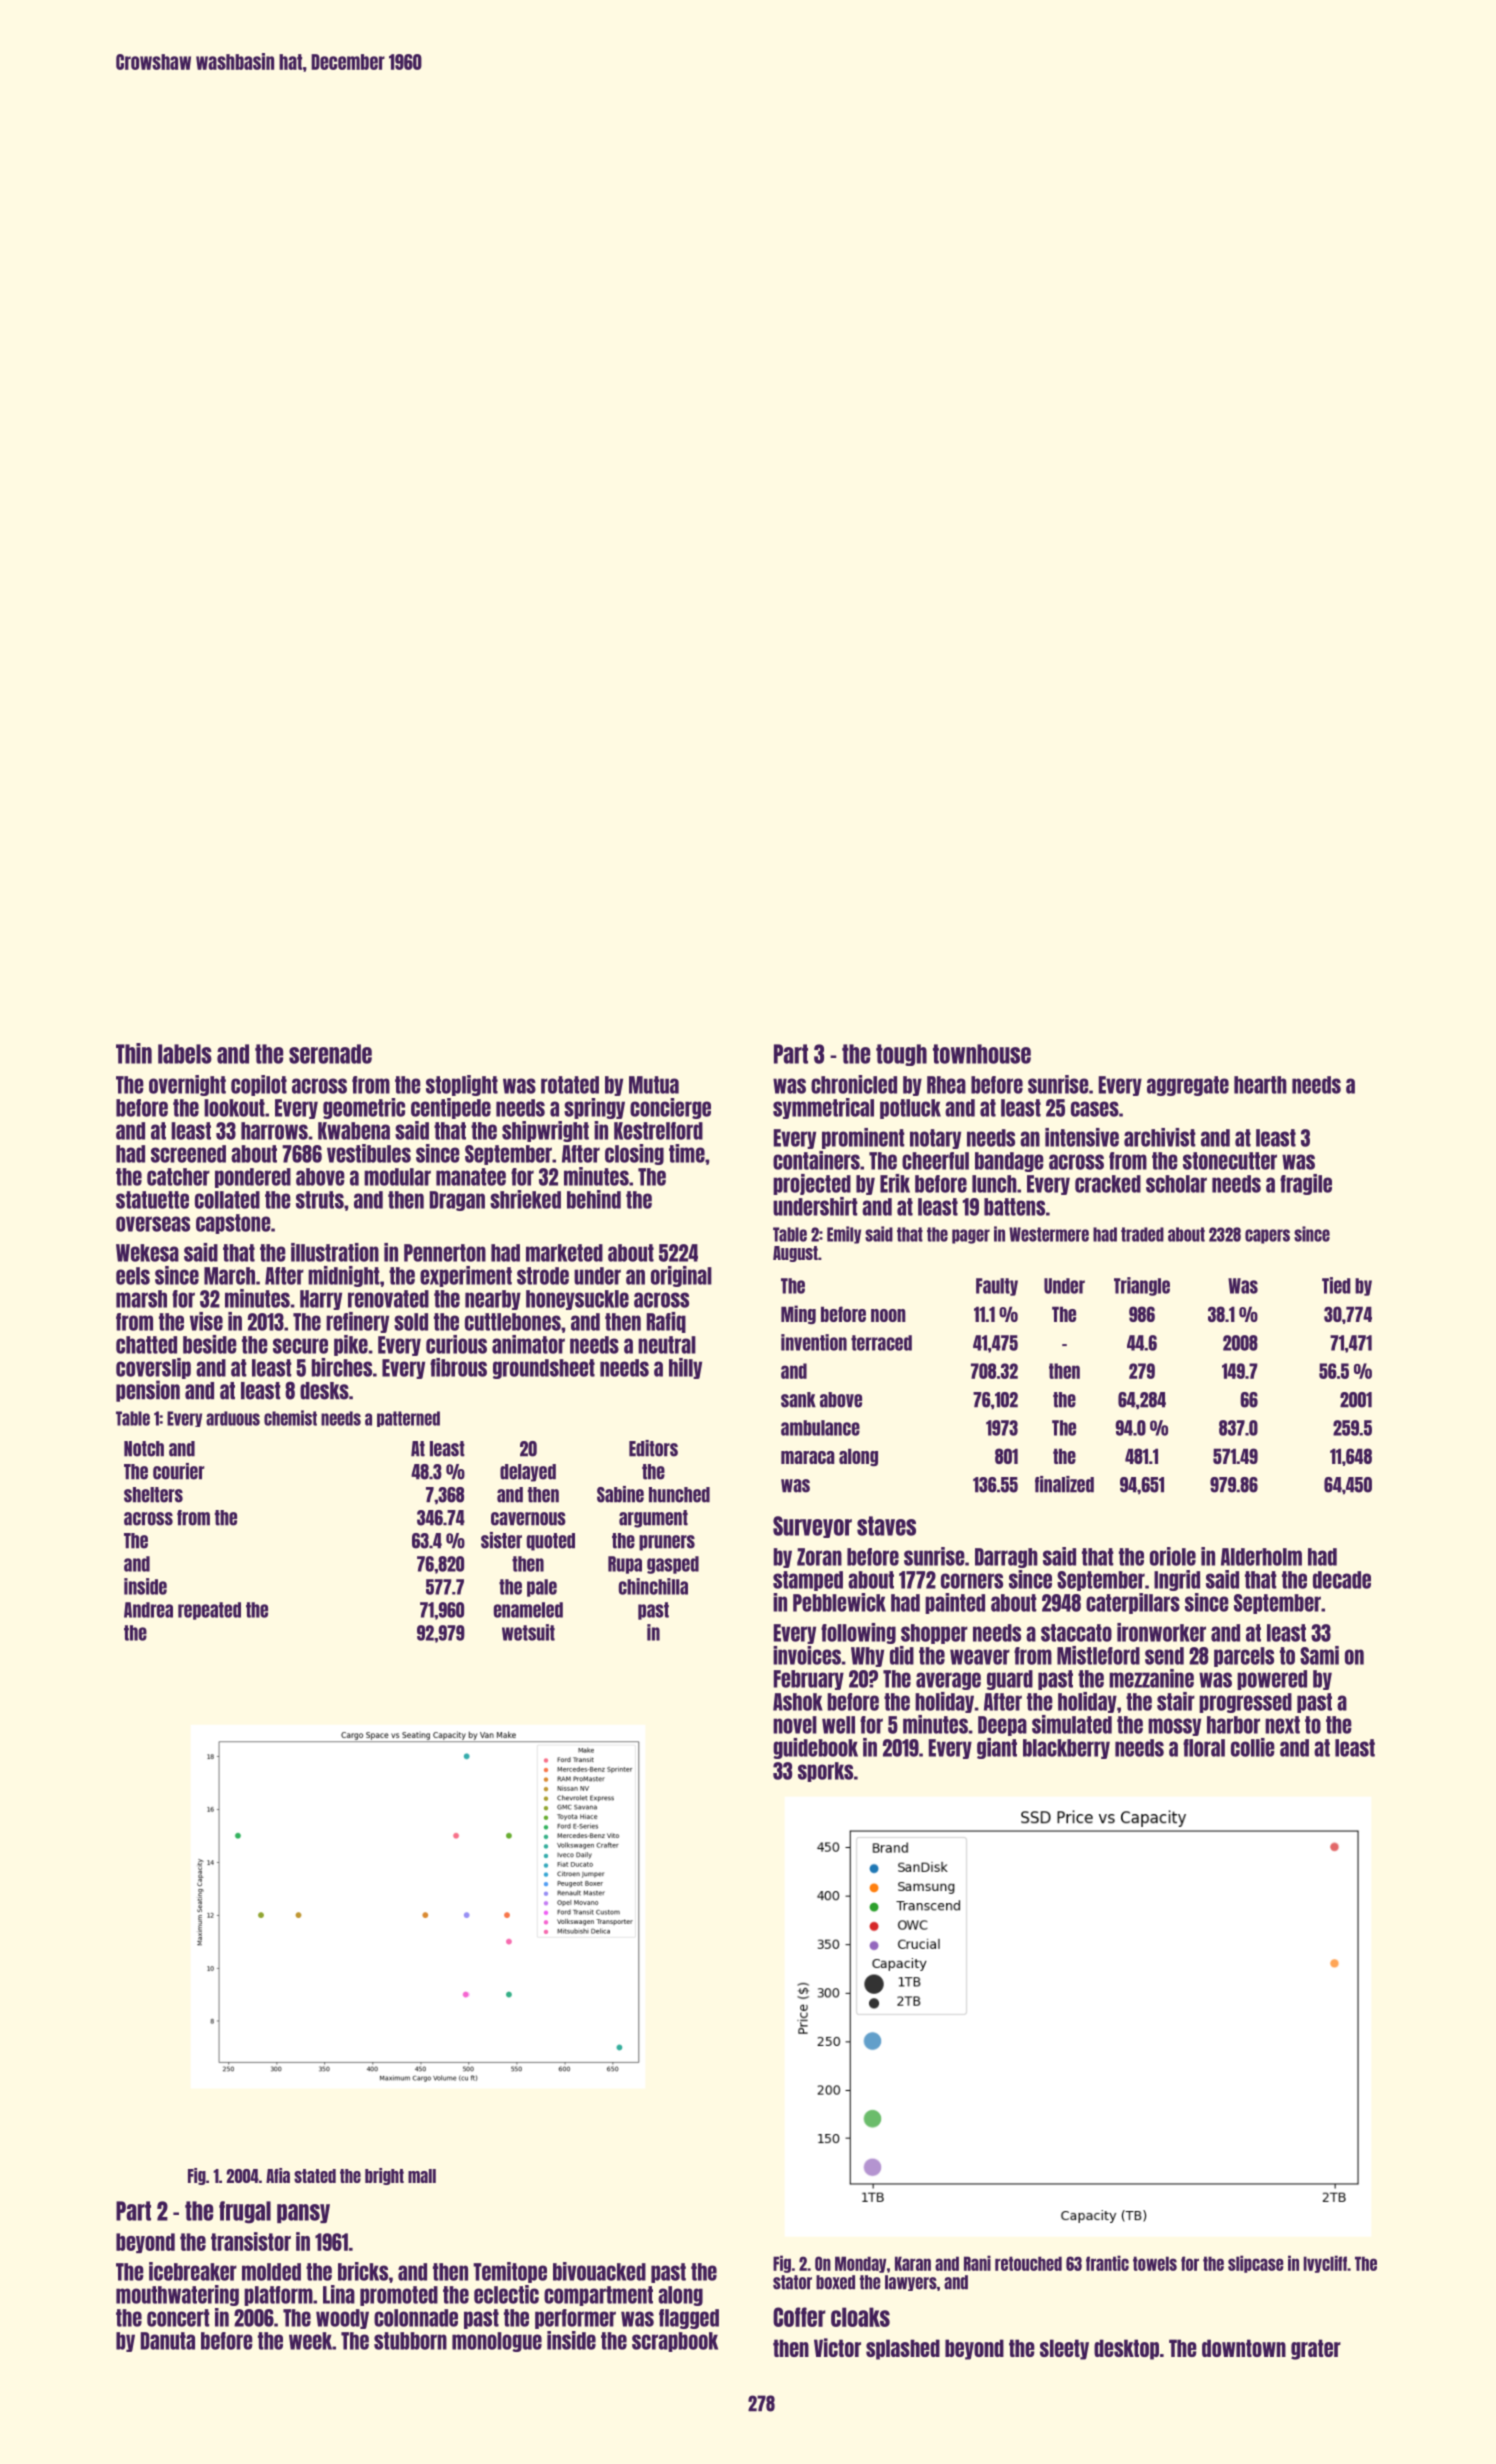 The height and width of the image is (2464, 1496). What do you see at coordinates (185, 1054) in the image?
I see `labels` at bounding box center [185, 1054].
